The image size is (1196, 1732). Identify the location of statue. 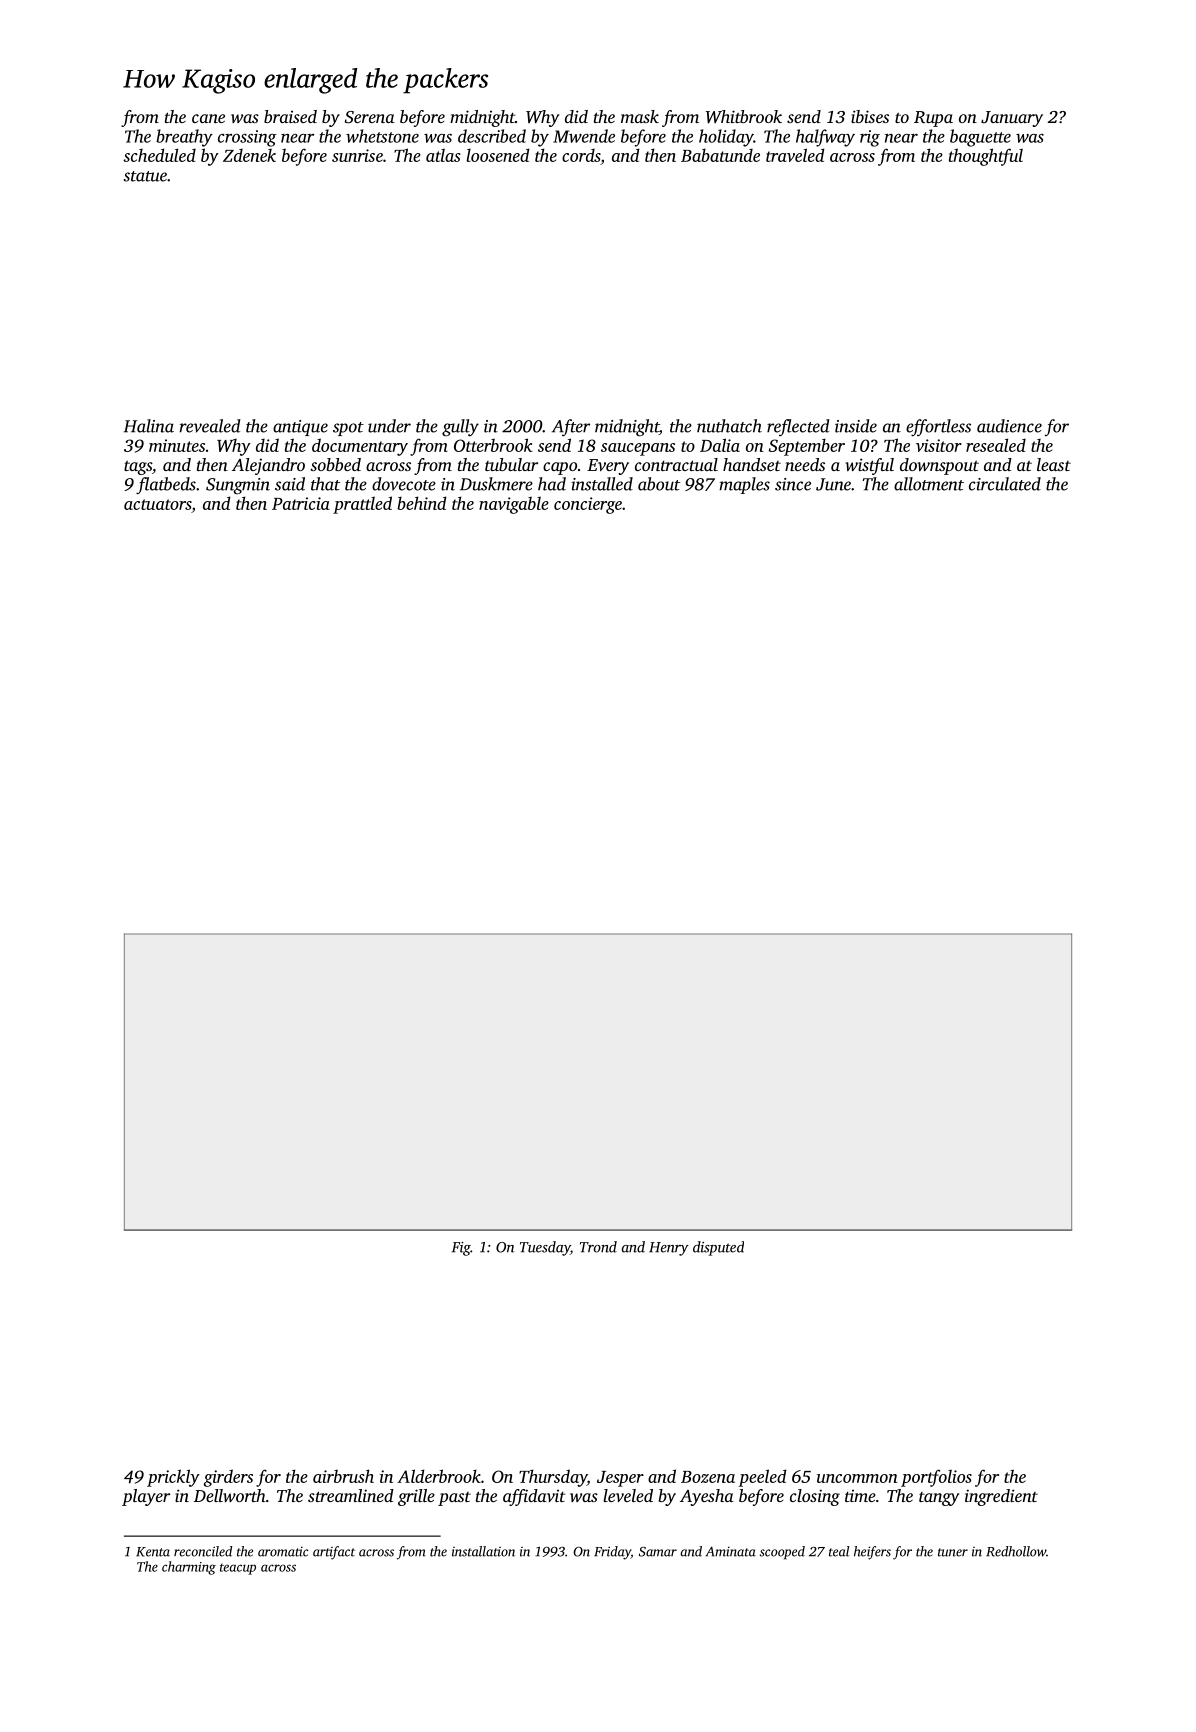
(145, 176).
